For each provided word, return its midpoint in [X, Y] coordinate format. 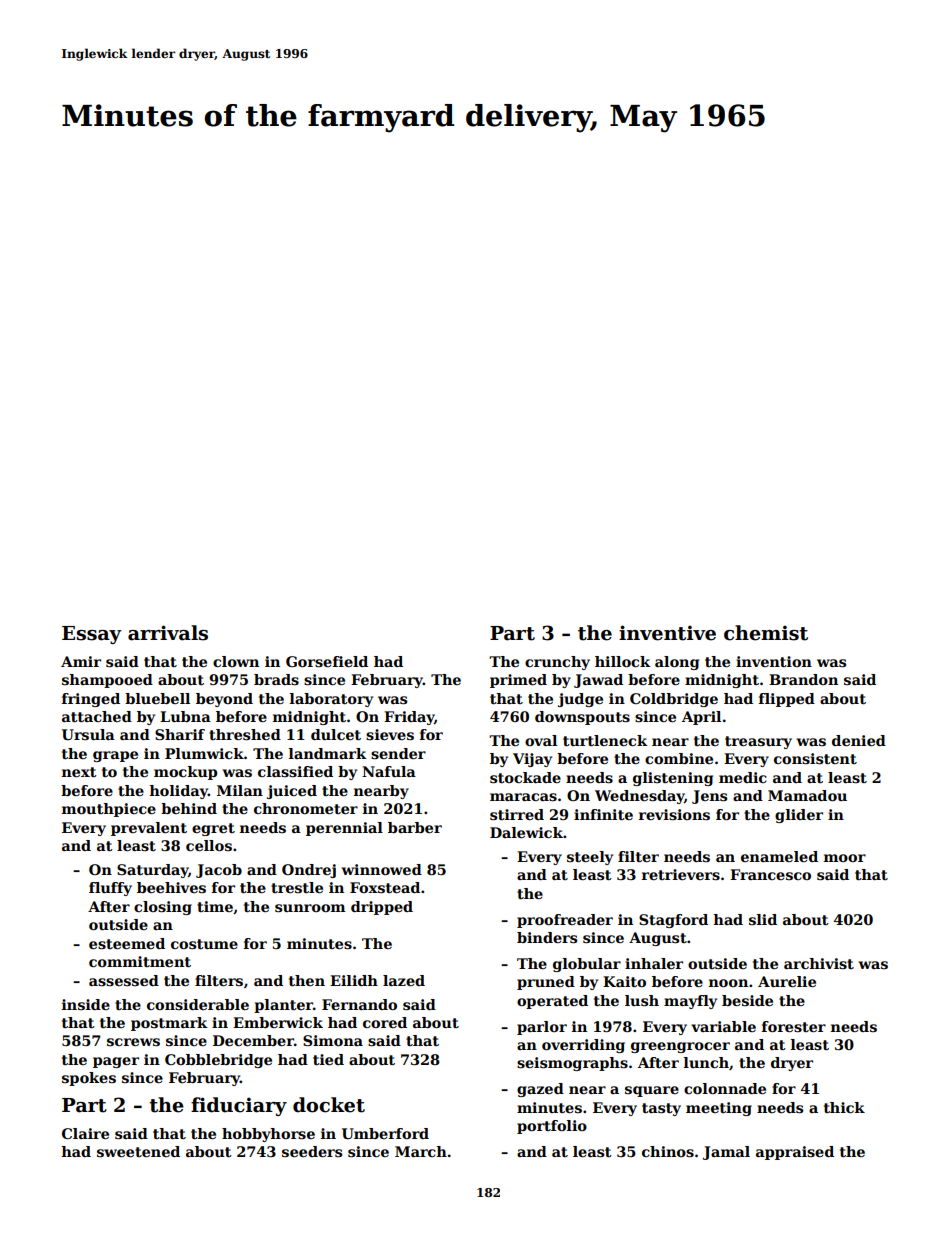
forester [794, 1026]
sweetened [138, 1151]
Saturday [153, 871]
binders [547, 937]
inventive [667, 633]
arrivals [168, 633]
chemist [766, 633]
